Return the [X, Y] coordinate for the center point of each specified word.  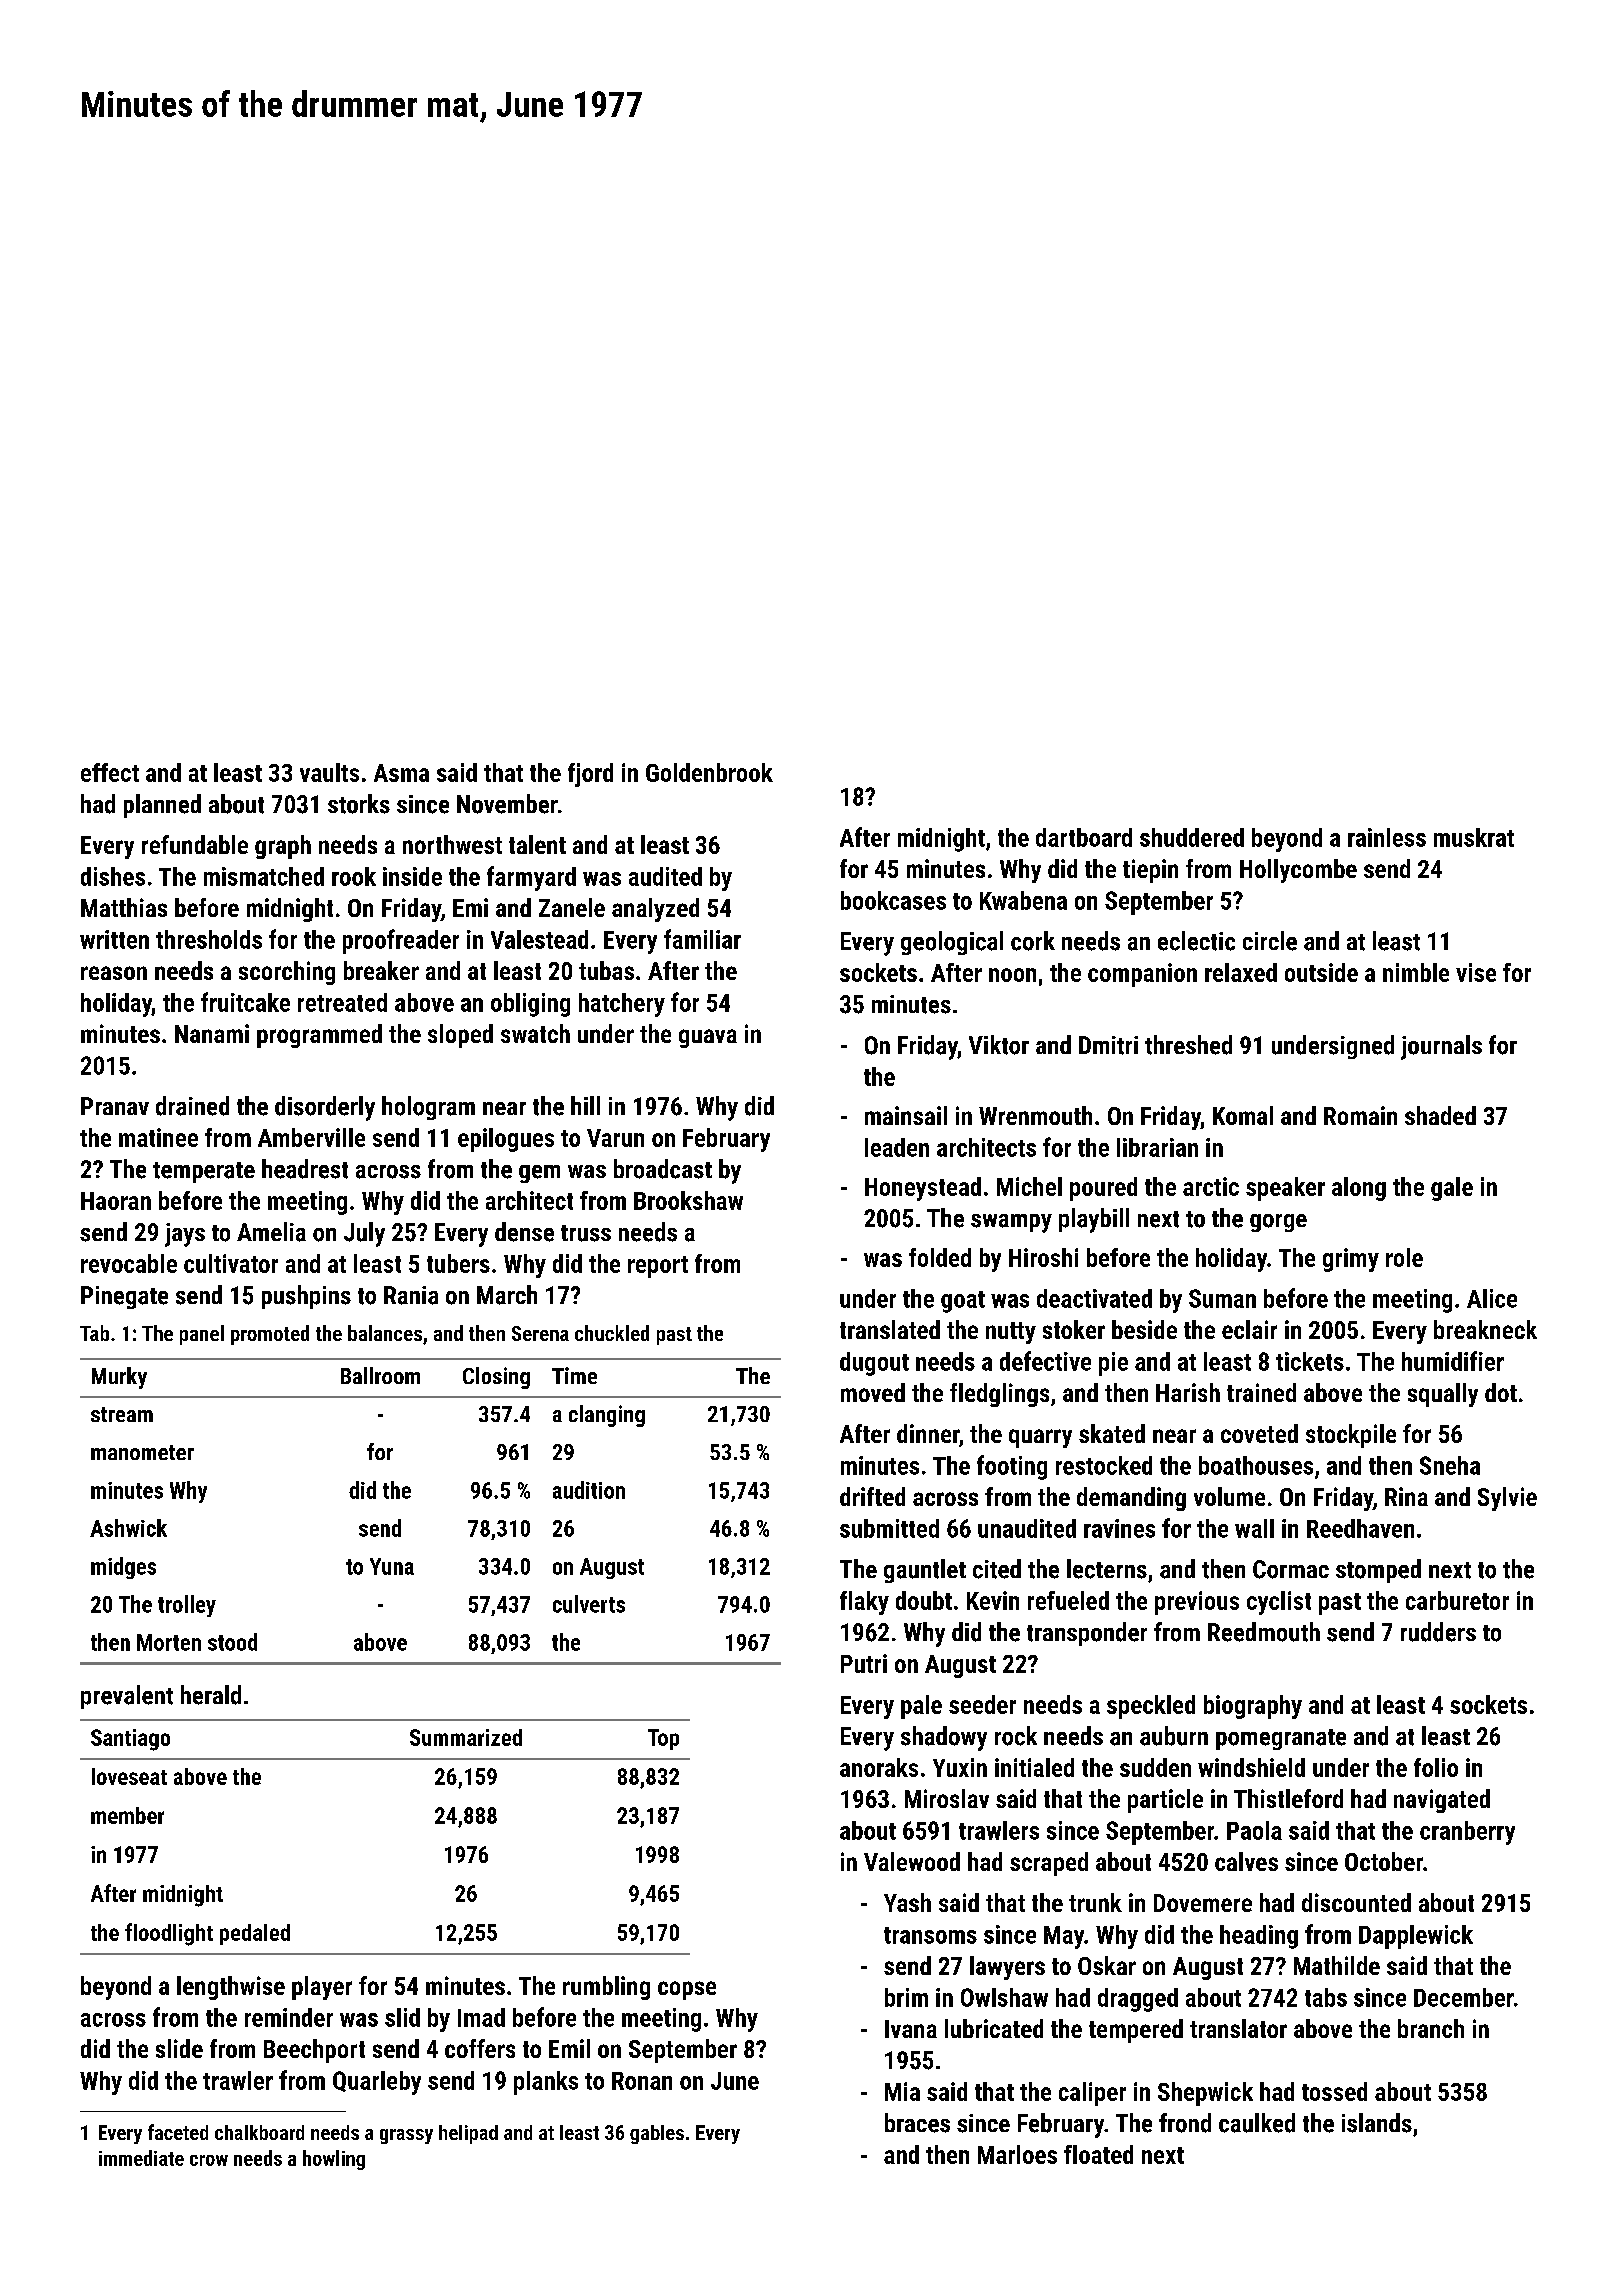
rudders [1438, 1632]
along [1359, 1189]
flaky [864, 1603]
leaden [897, 1147]
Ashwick [128, 1528]
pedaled [255, 1934]
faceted [178, 2132]
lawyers [1007, 1968]
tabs [1326, 1997]
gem [539, 1174]
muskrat [1474, 837]
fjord [590, 775]
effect [110, 772]
